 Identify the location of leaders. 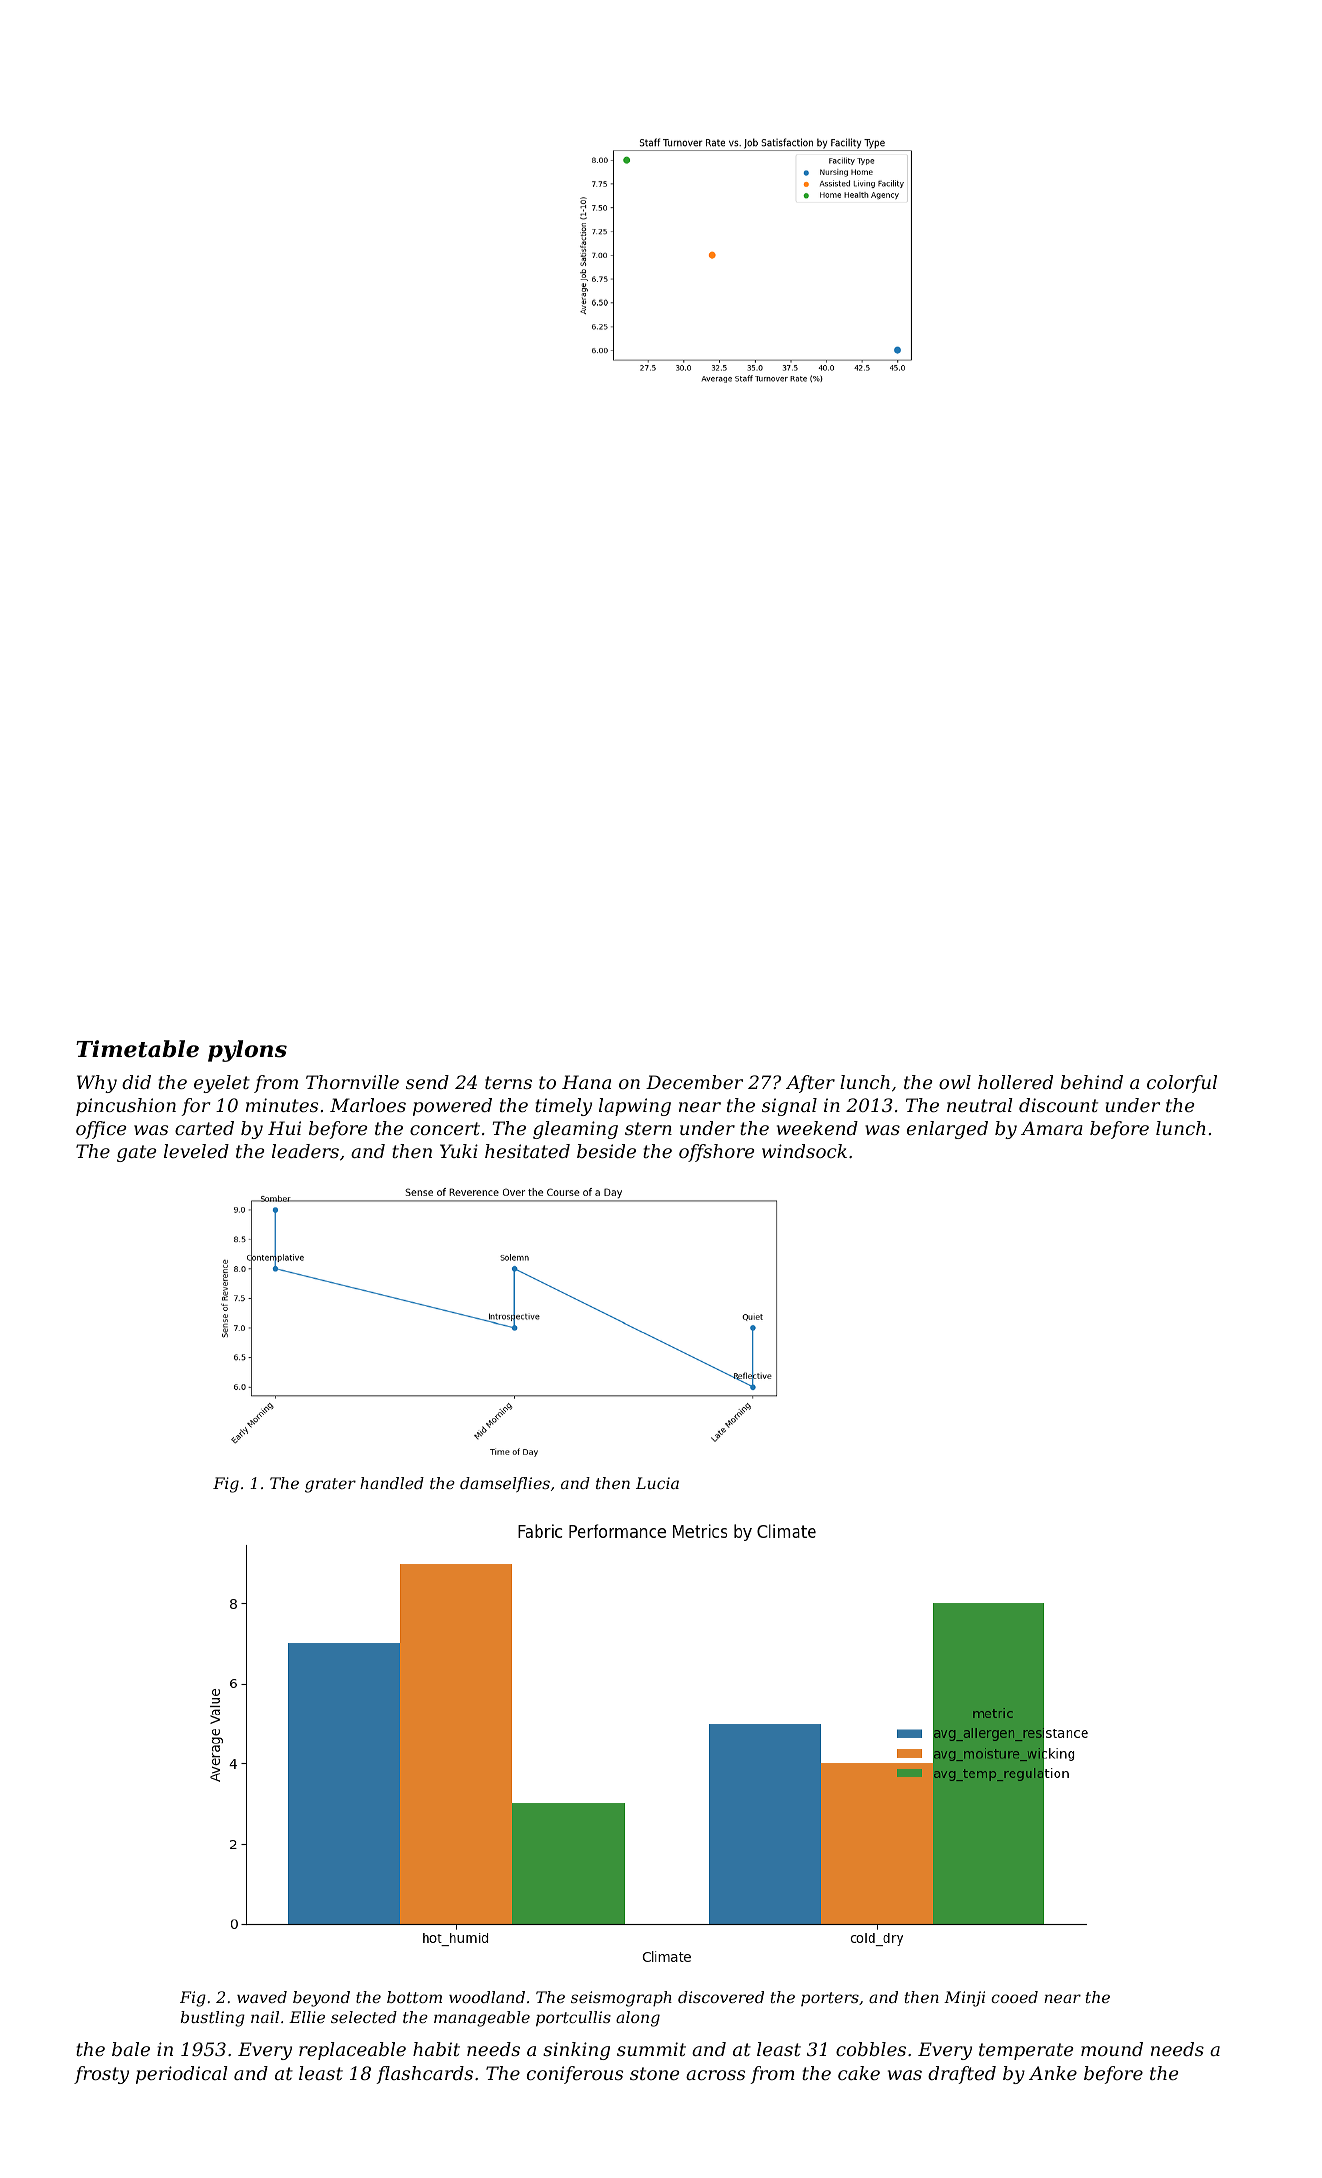
(305, 1151).
